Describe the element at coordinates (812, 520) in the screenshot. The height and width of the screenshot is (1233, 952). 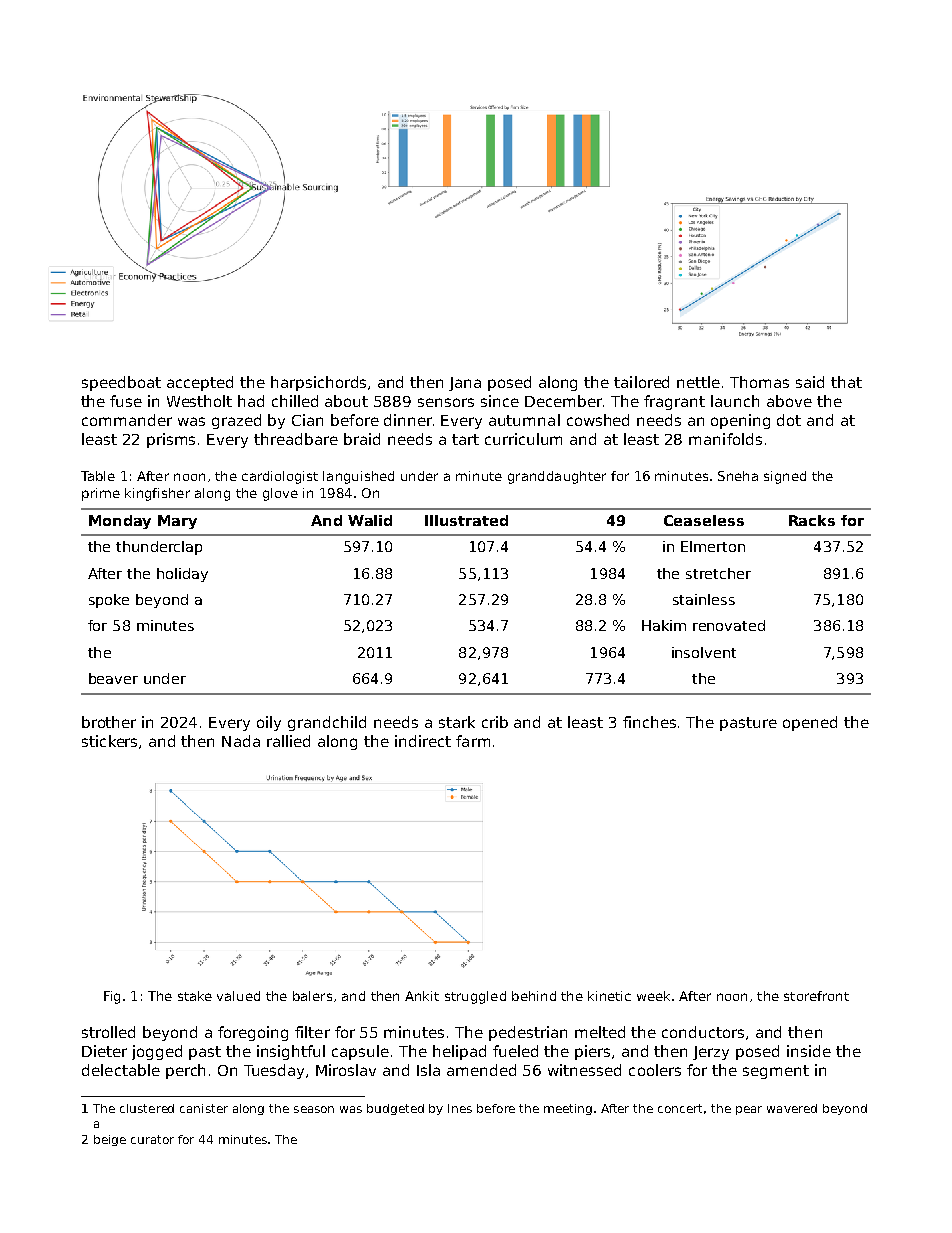
I see `Racks` at that location.
